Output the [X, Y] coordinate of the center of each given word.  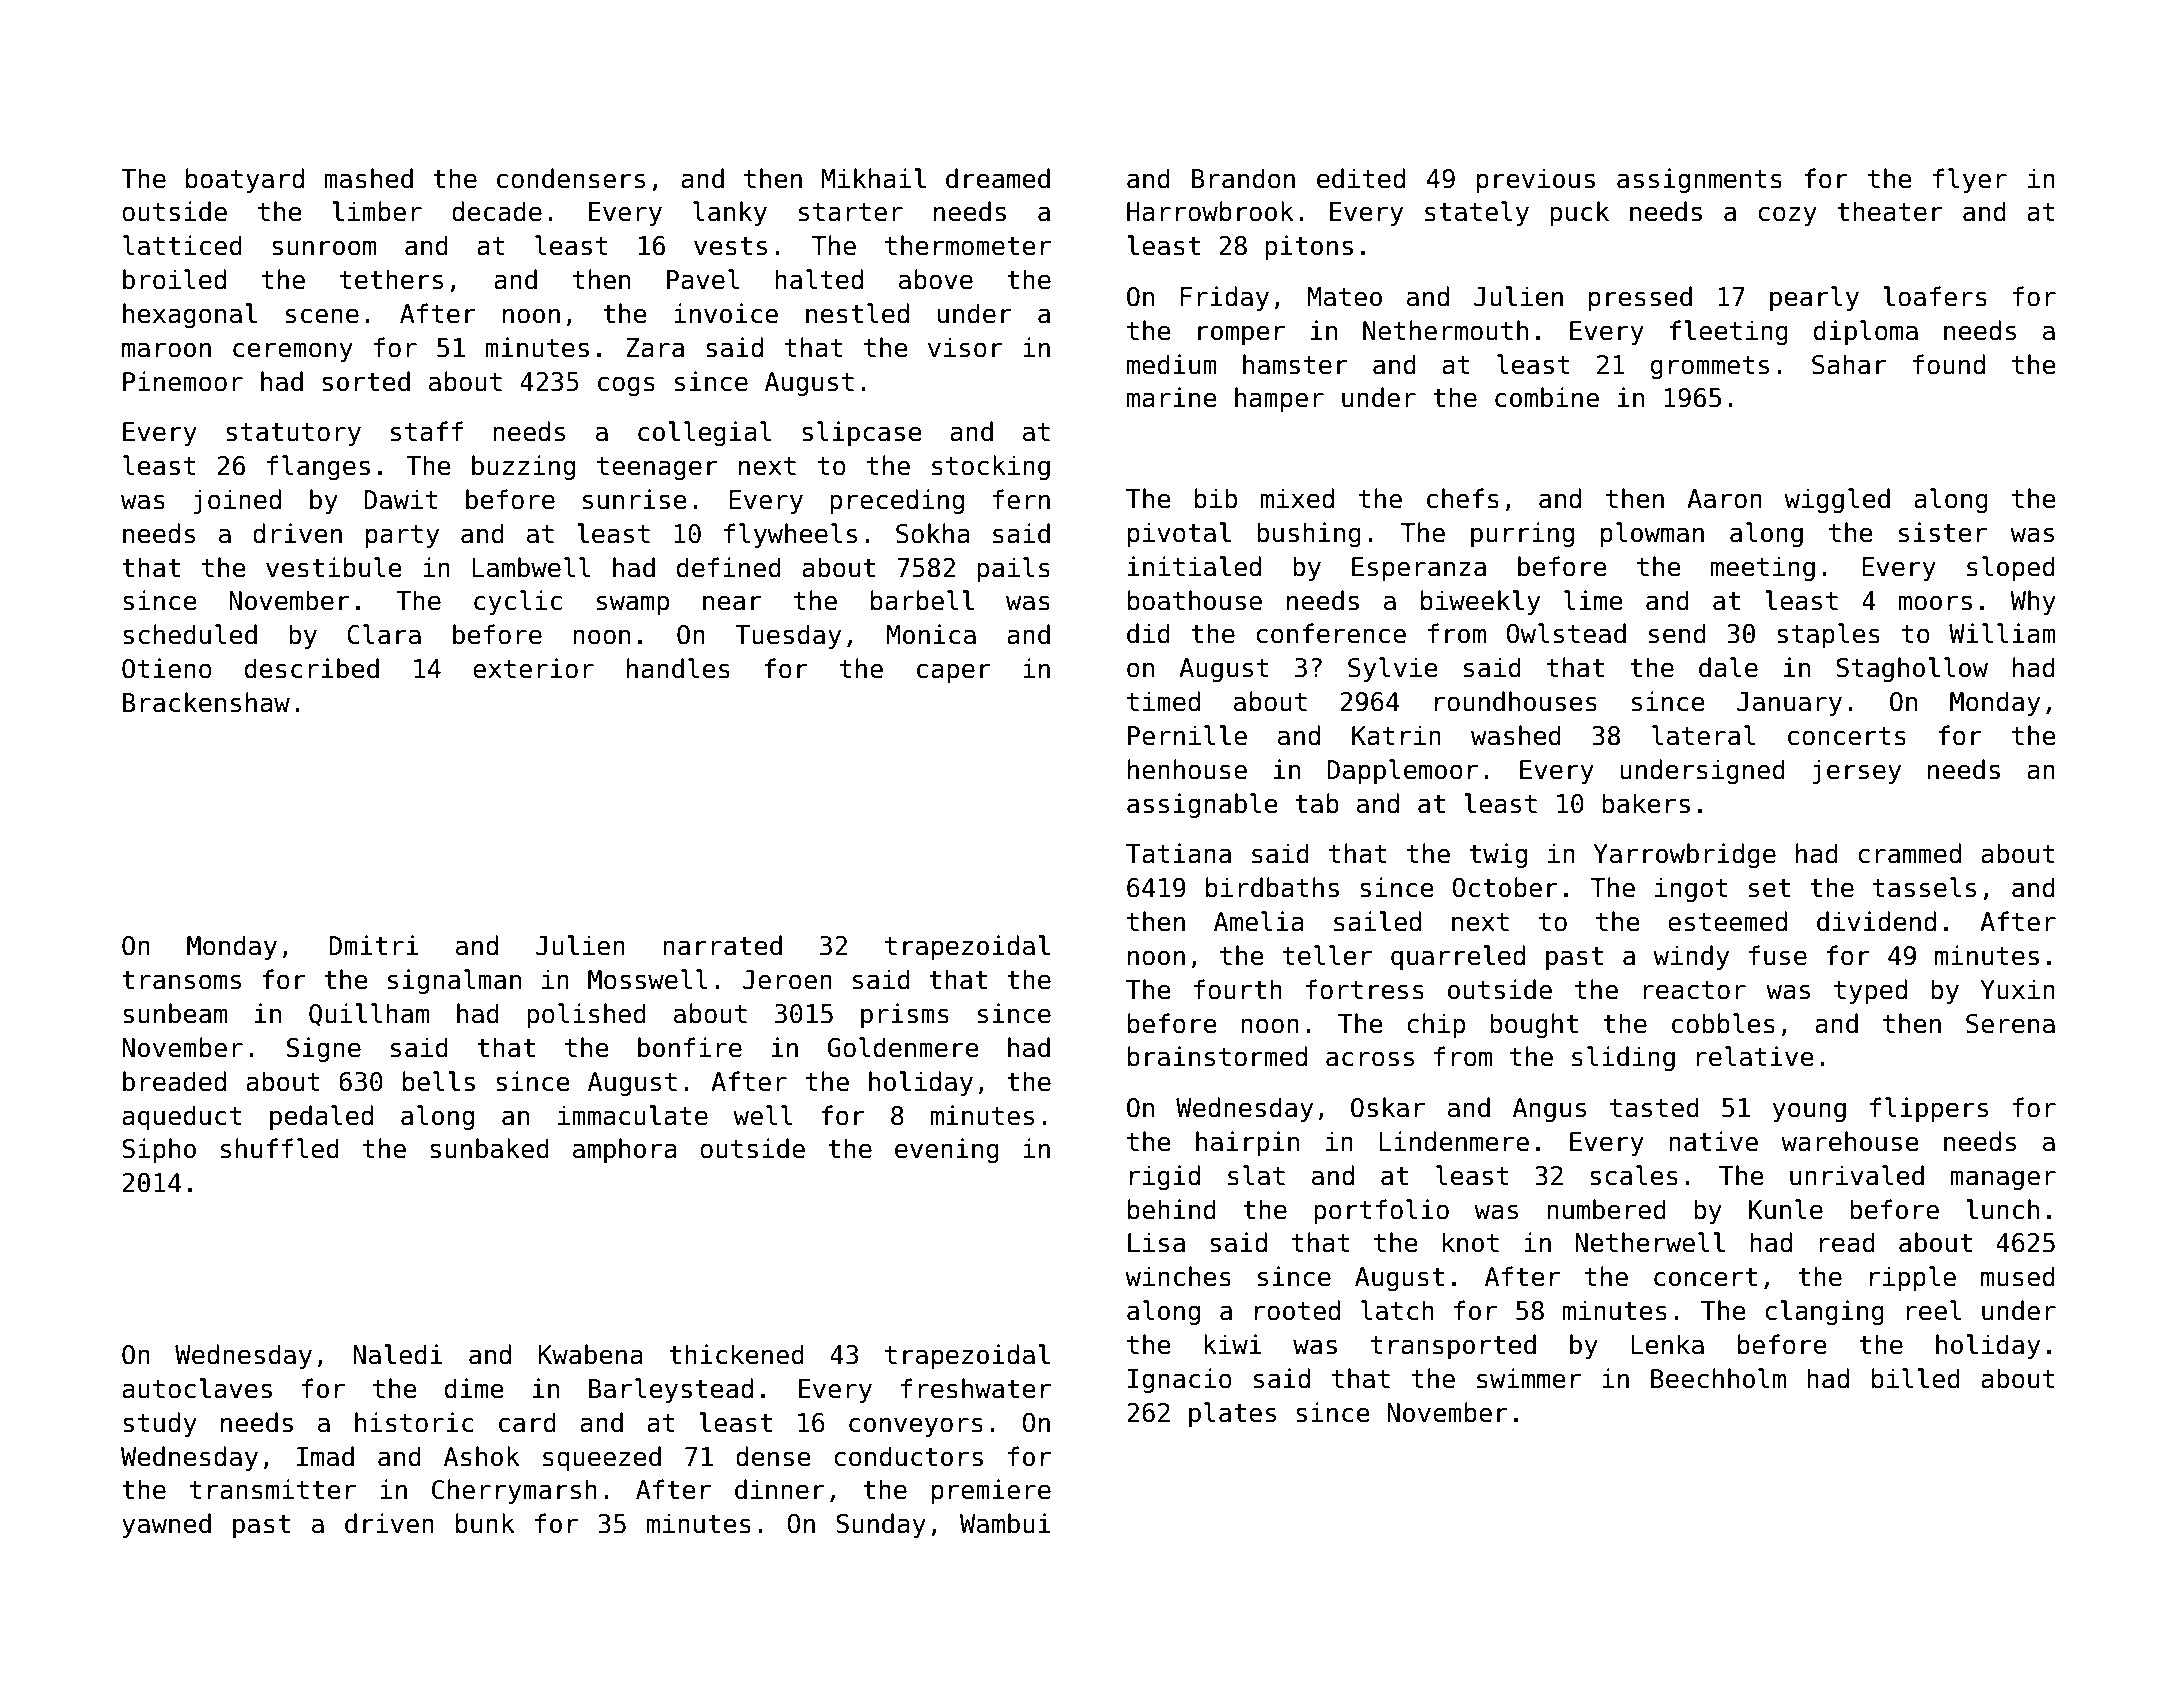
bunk [485, 1523]
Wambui [1005, 1523]
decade [497, 211]
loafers [1935, 296]
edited [1361, 178]
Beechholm [1718, 1378]
